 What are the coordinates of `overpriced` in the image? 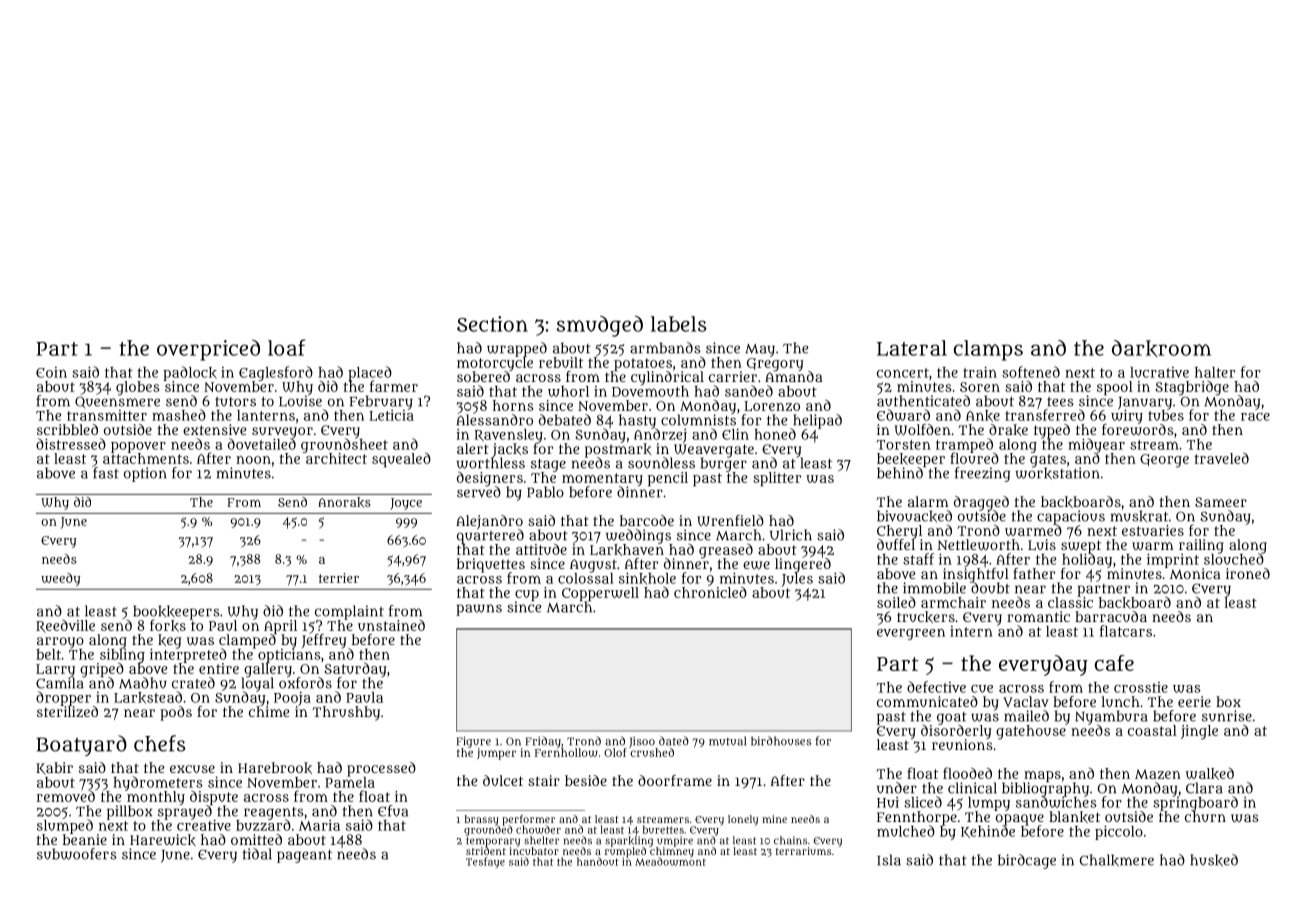 It's located at (208, 350).
